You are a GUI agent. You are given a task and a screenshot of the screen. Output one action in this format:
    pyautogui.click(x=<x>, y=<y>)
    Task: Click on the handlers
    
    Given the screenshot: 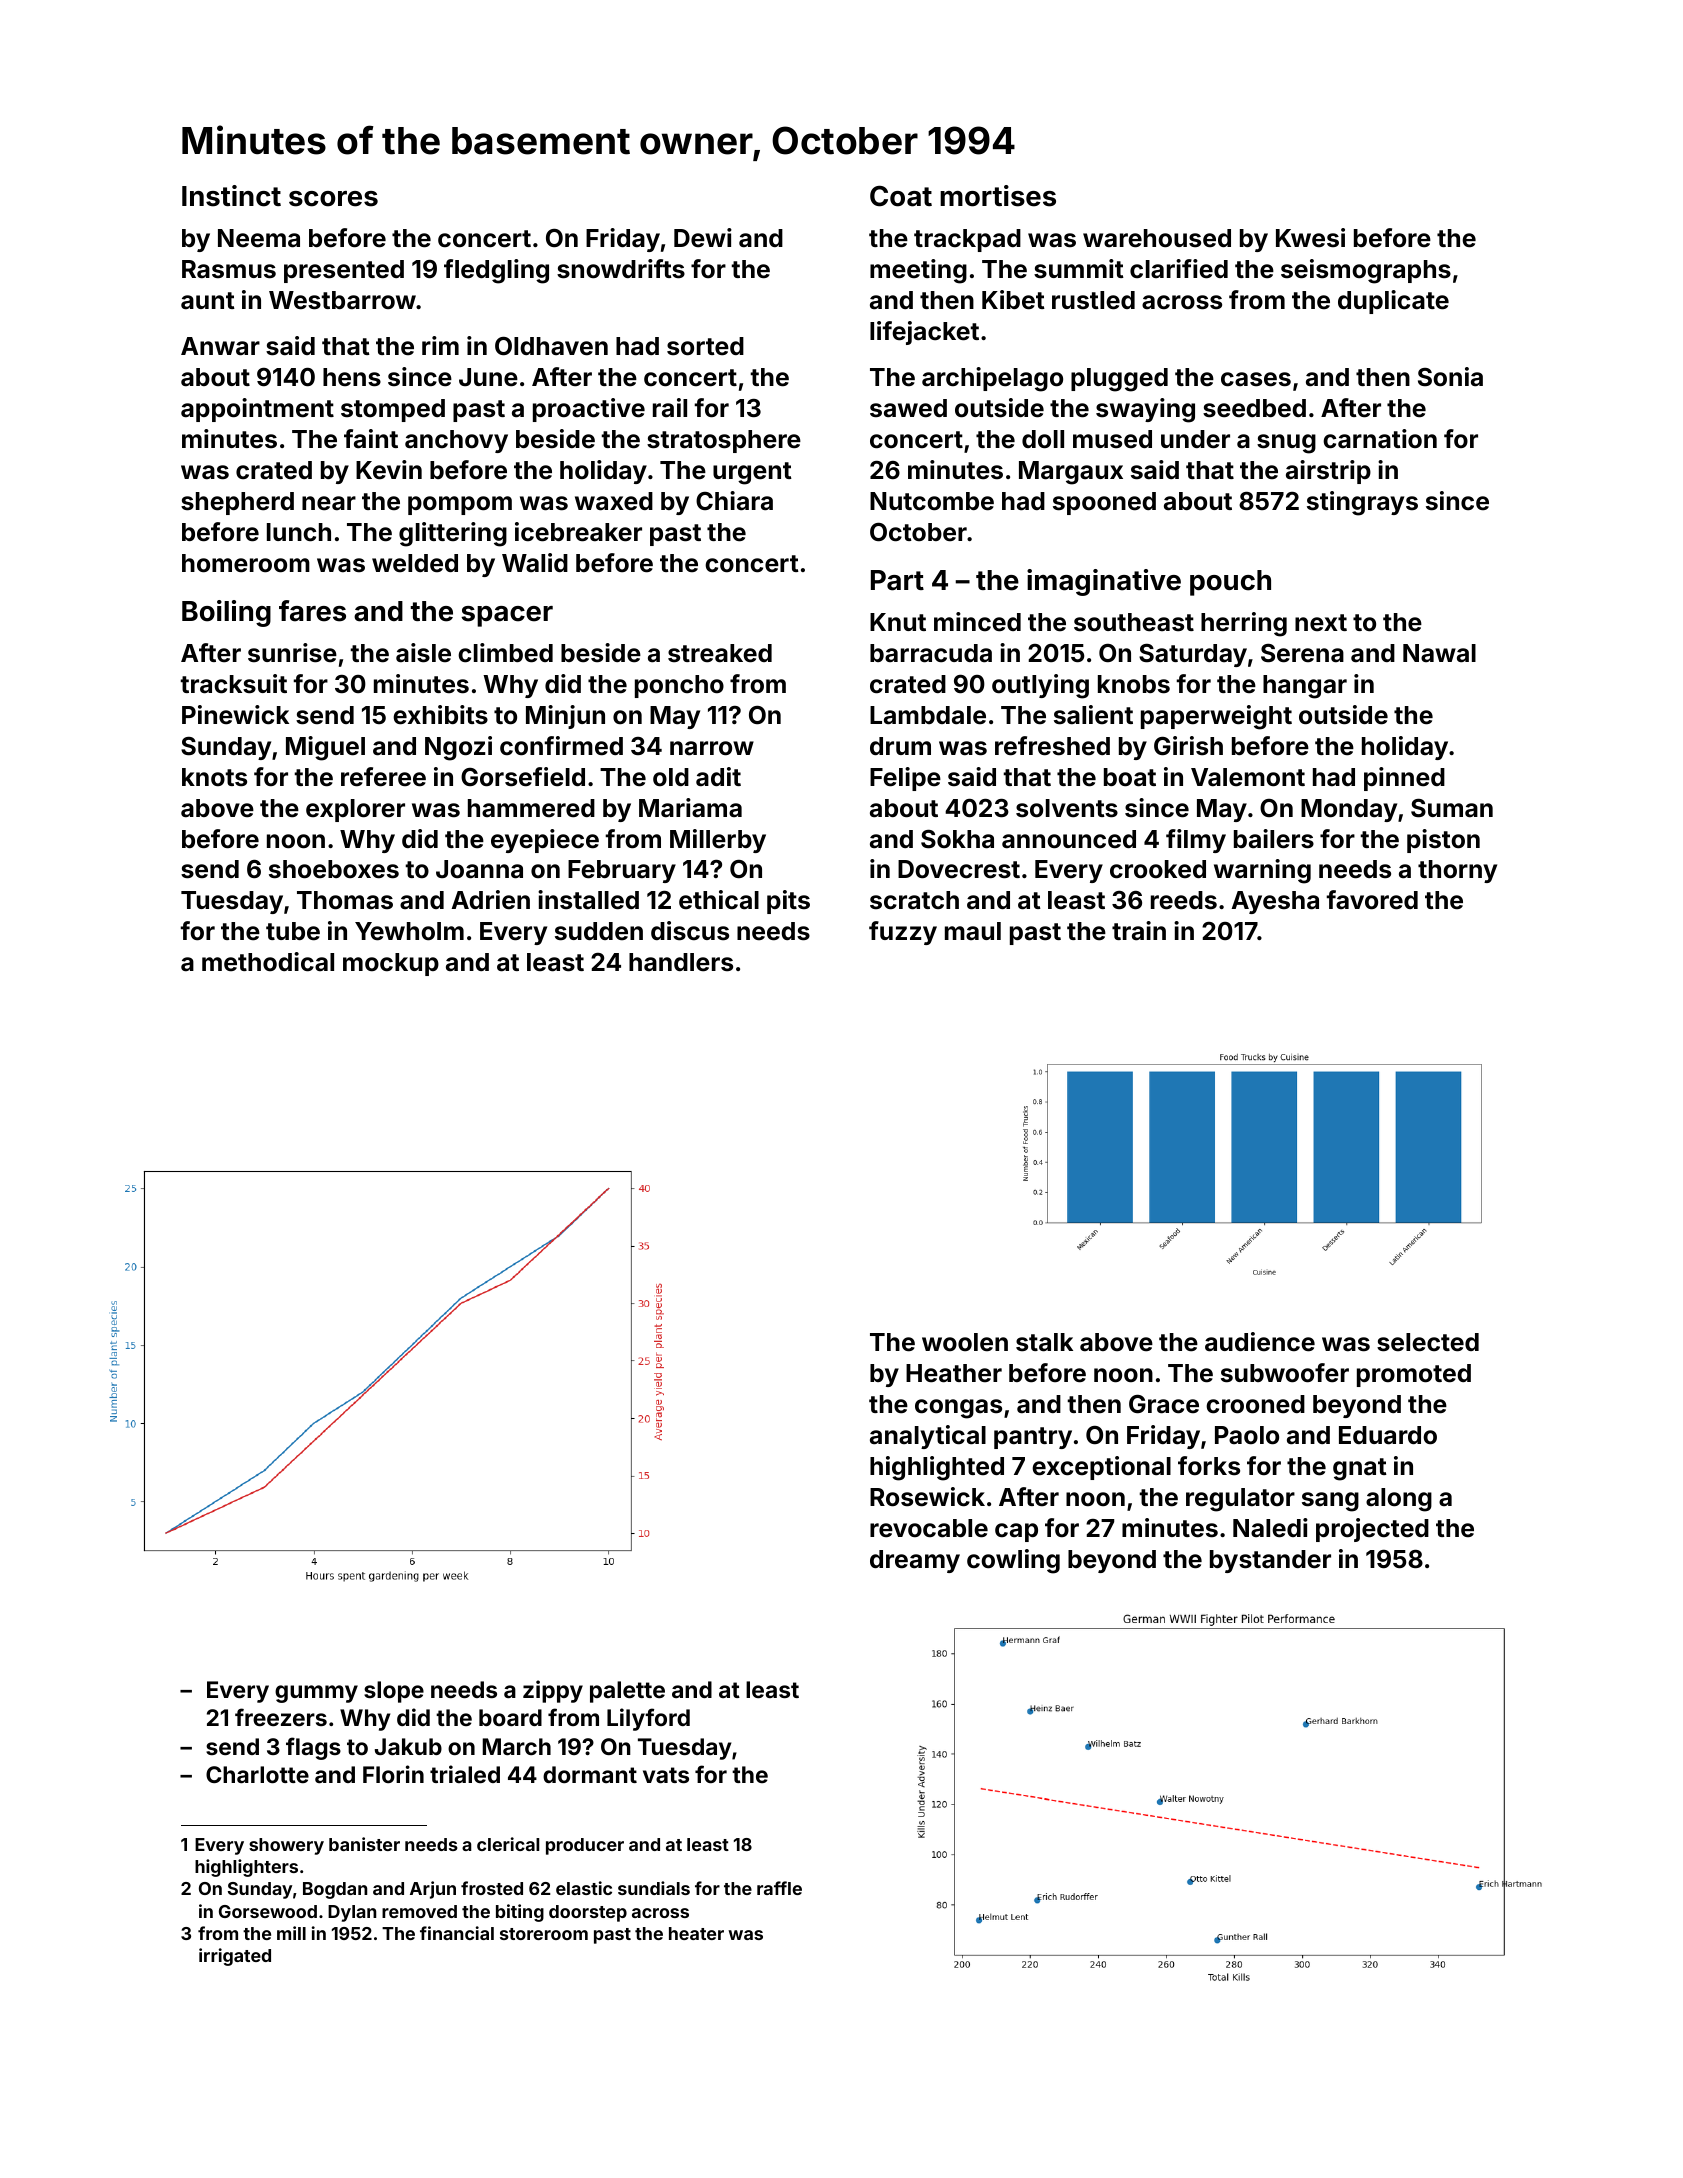 What is the action you would take?
    pyautogui.click(x=681, y=962)
